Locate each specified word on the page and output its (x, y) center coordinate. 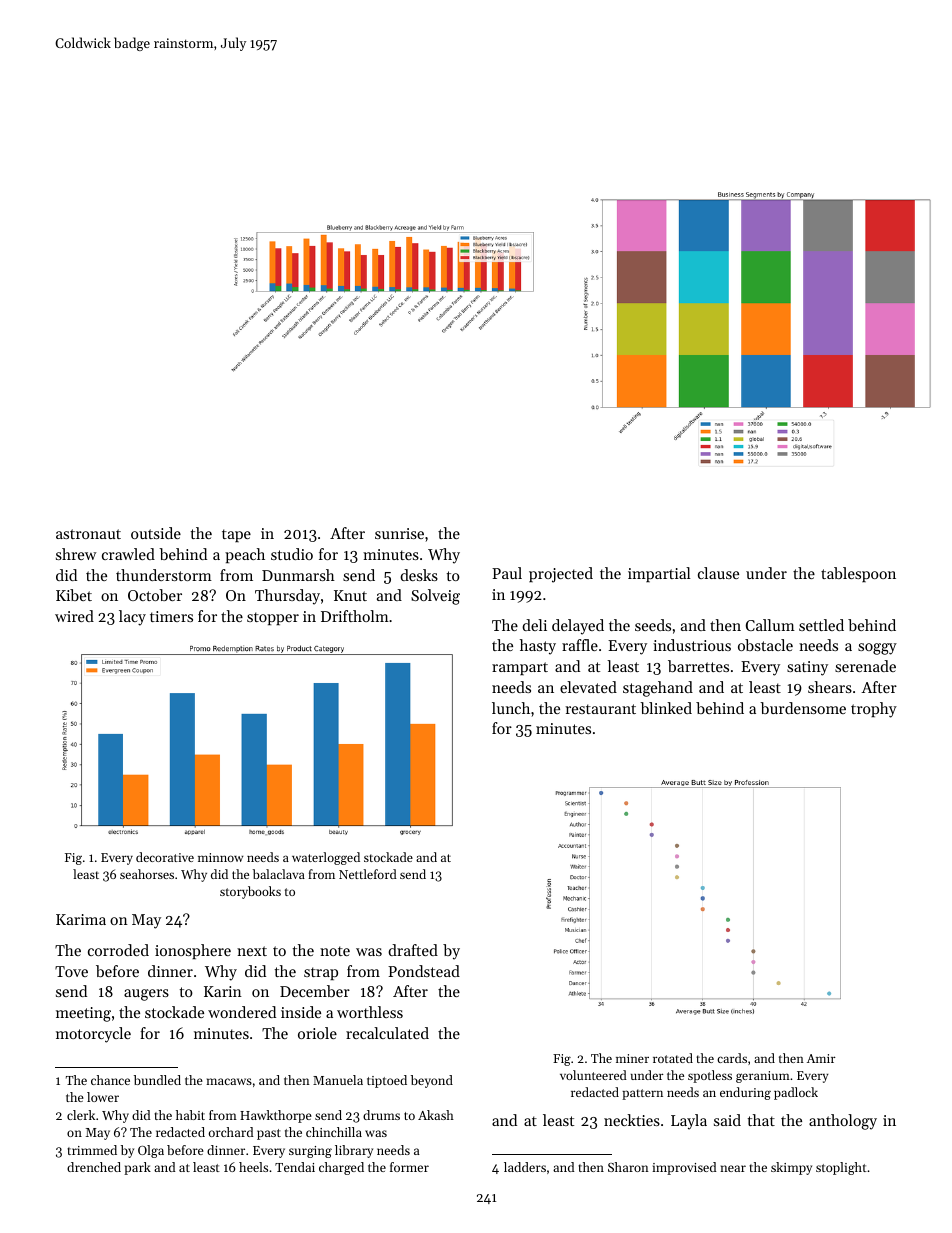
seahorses (147, 874)
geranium (763, 1077)
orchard (231, 1132)
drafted (413, 950)
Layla (689, 1122)
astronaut (88, 534)
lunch (511, 708)
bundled (157, 1080)
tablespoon (858, 574)
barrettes (698, 666)
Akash (436, 1115)
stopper (273, 618)
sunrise (399, 533)
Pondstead (424, 971)
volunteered (593, 1075)
